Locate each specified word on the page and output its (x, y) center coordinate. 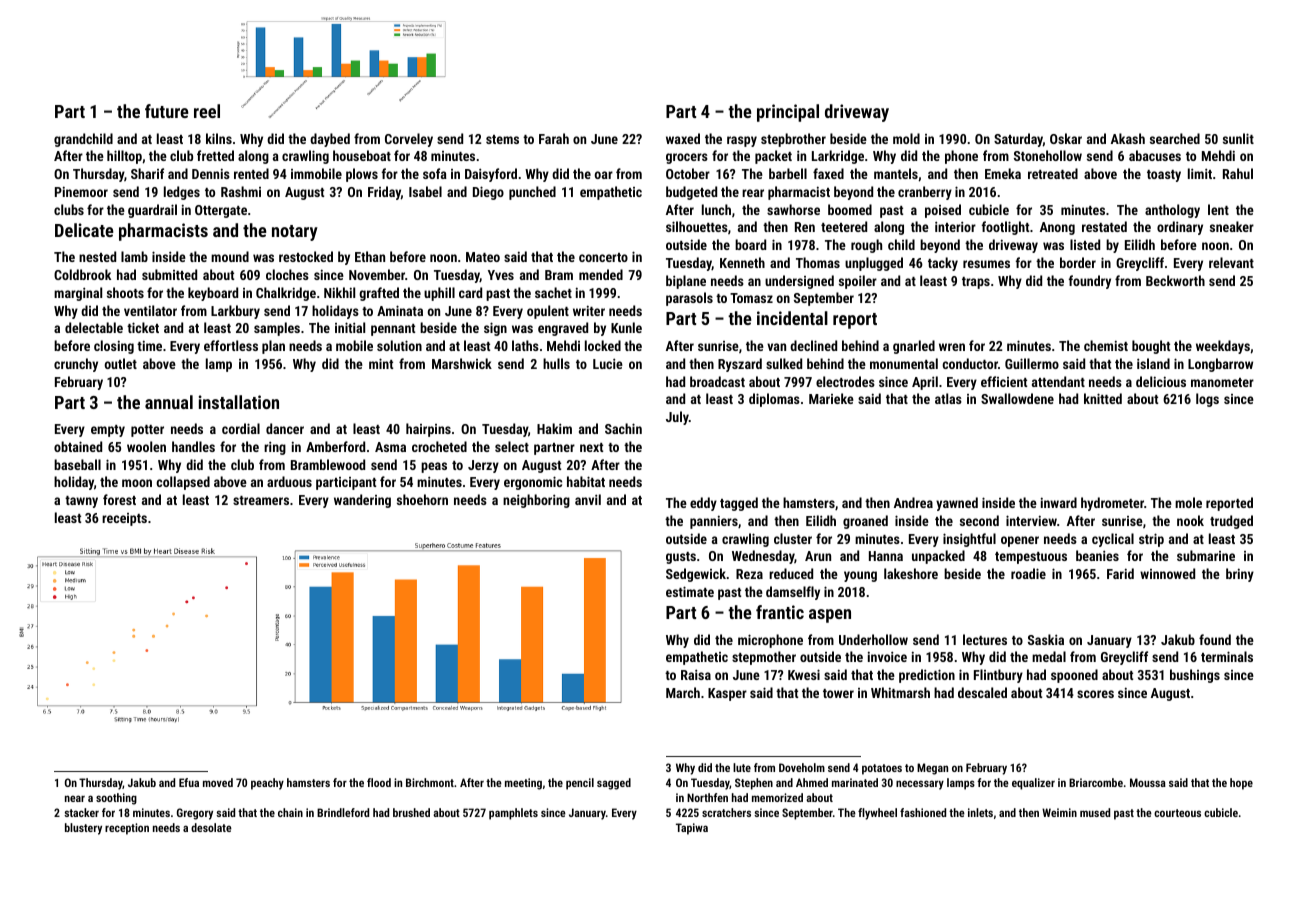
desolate (211, 827)
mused (1095, 812)
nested (97, 256)
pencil (580, 784)
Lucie (608, 363)
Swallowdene (1017, 398)
